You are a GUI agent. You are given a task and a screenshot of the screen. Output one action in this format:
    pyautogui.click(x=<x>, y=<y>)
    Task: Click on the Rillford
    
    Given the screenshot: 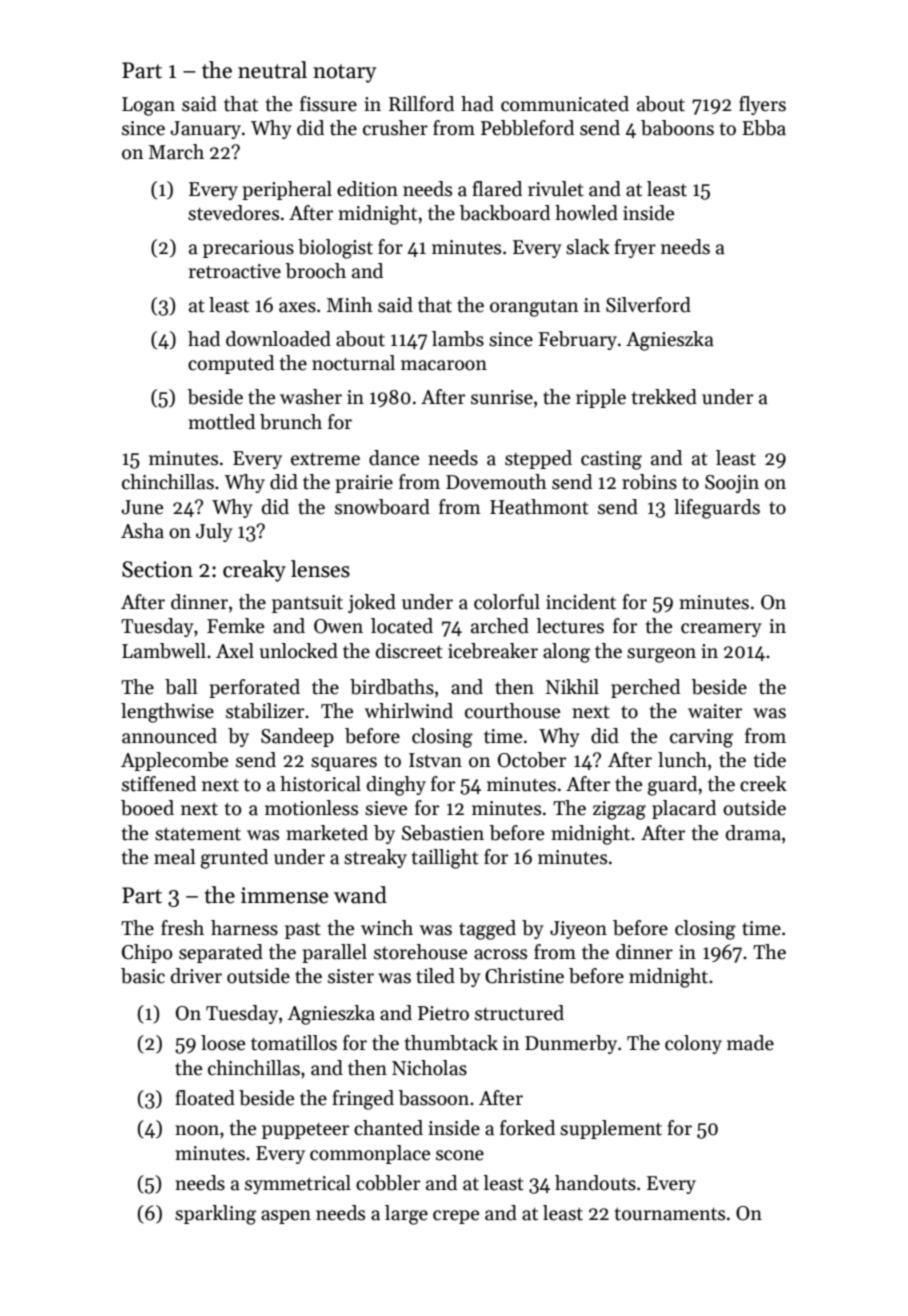 What is the action you would take?
    pyautogui.click(x=421, y=104)
